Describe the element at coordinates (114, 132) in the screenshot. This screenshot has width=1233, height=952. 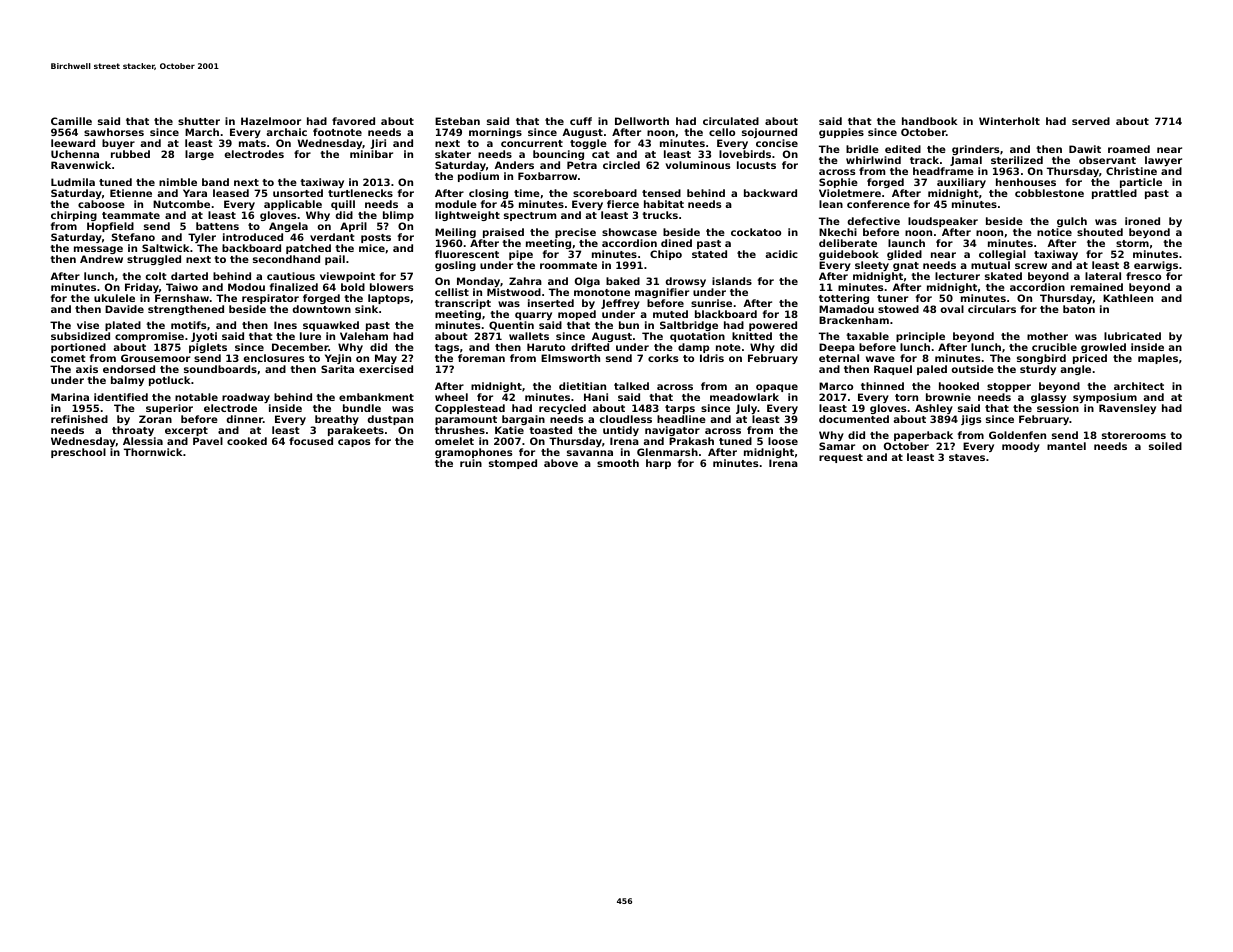
I see `sawhorses` at that location.
